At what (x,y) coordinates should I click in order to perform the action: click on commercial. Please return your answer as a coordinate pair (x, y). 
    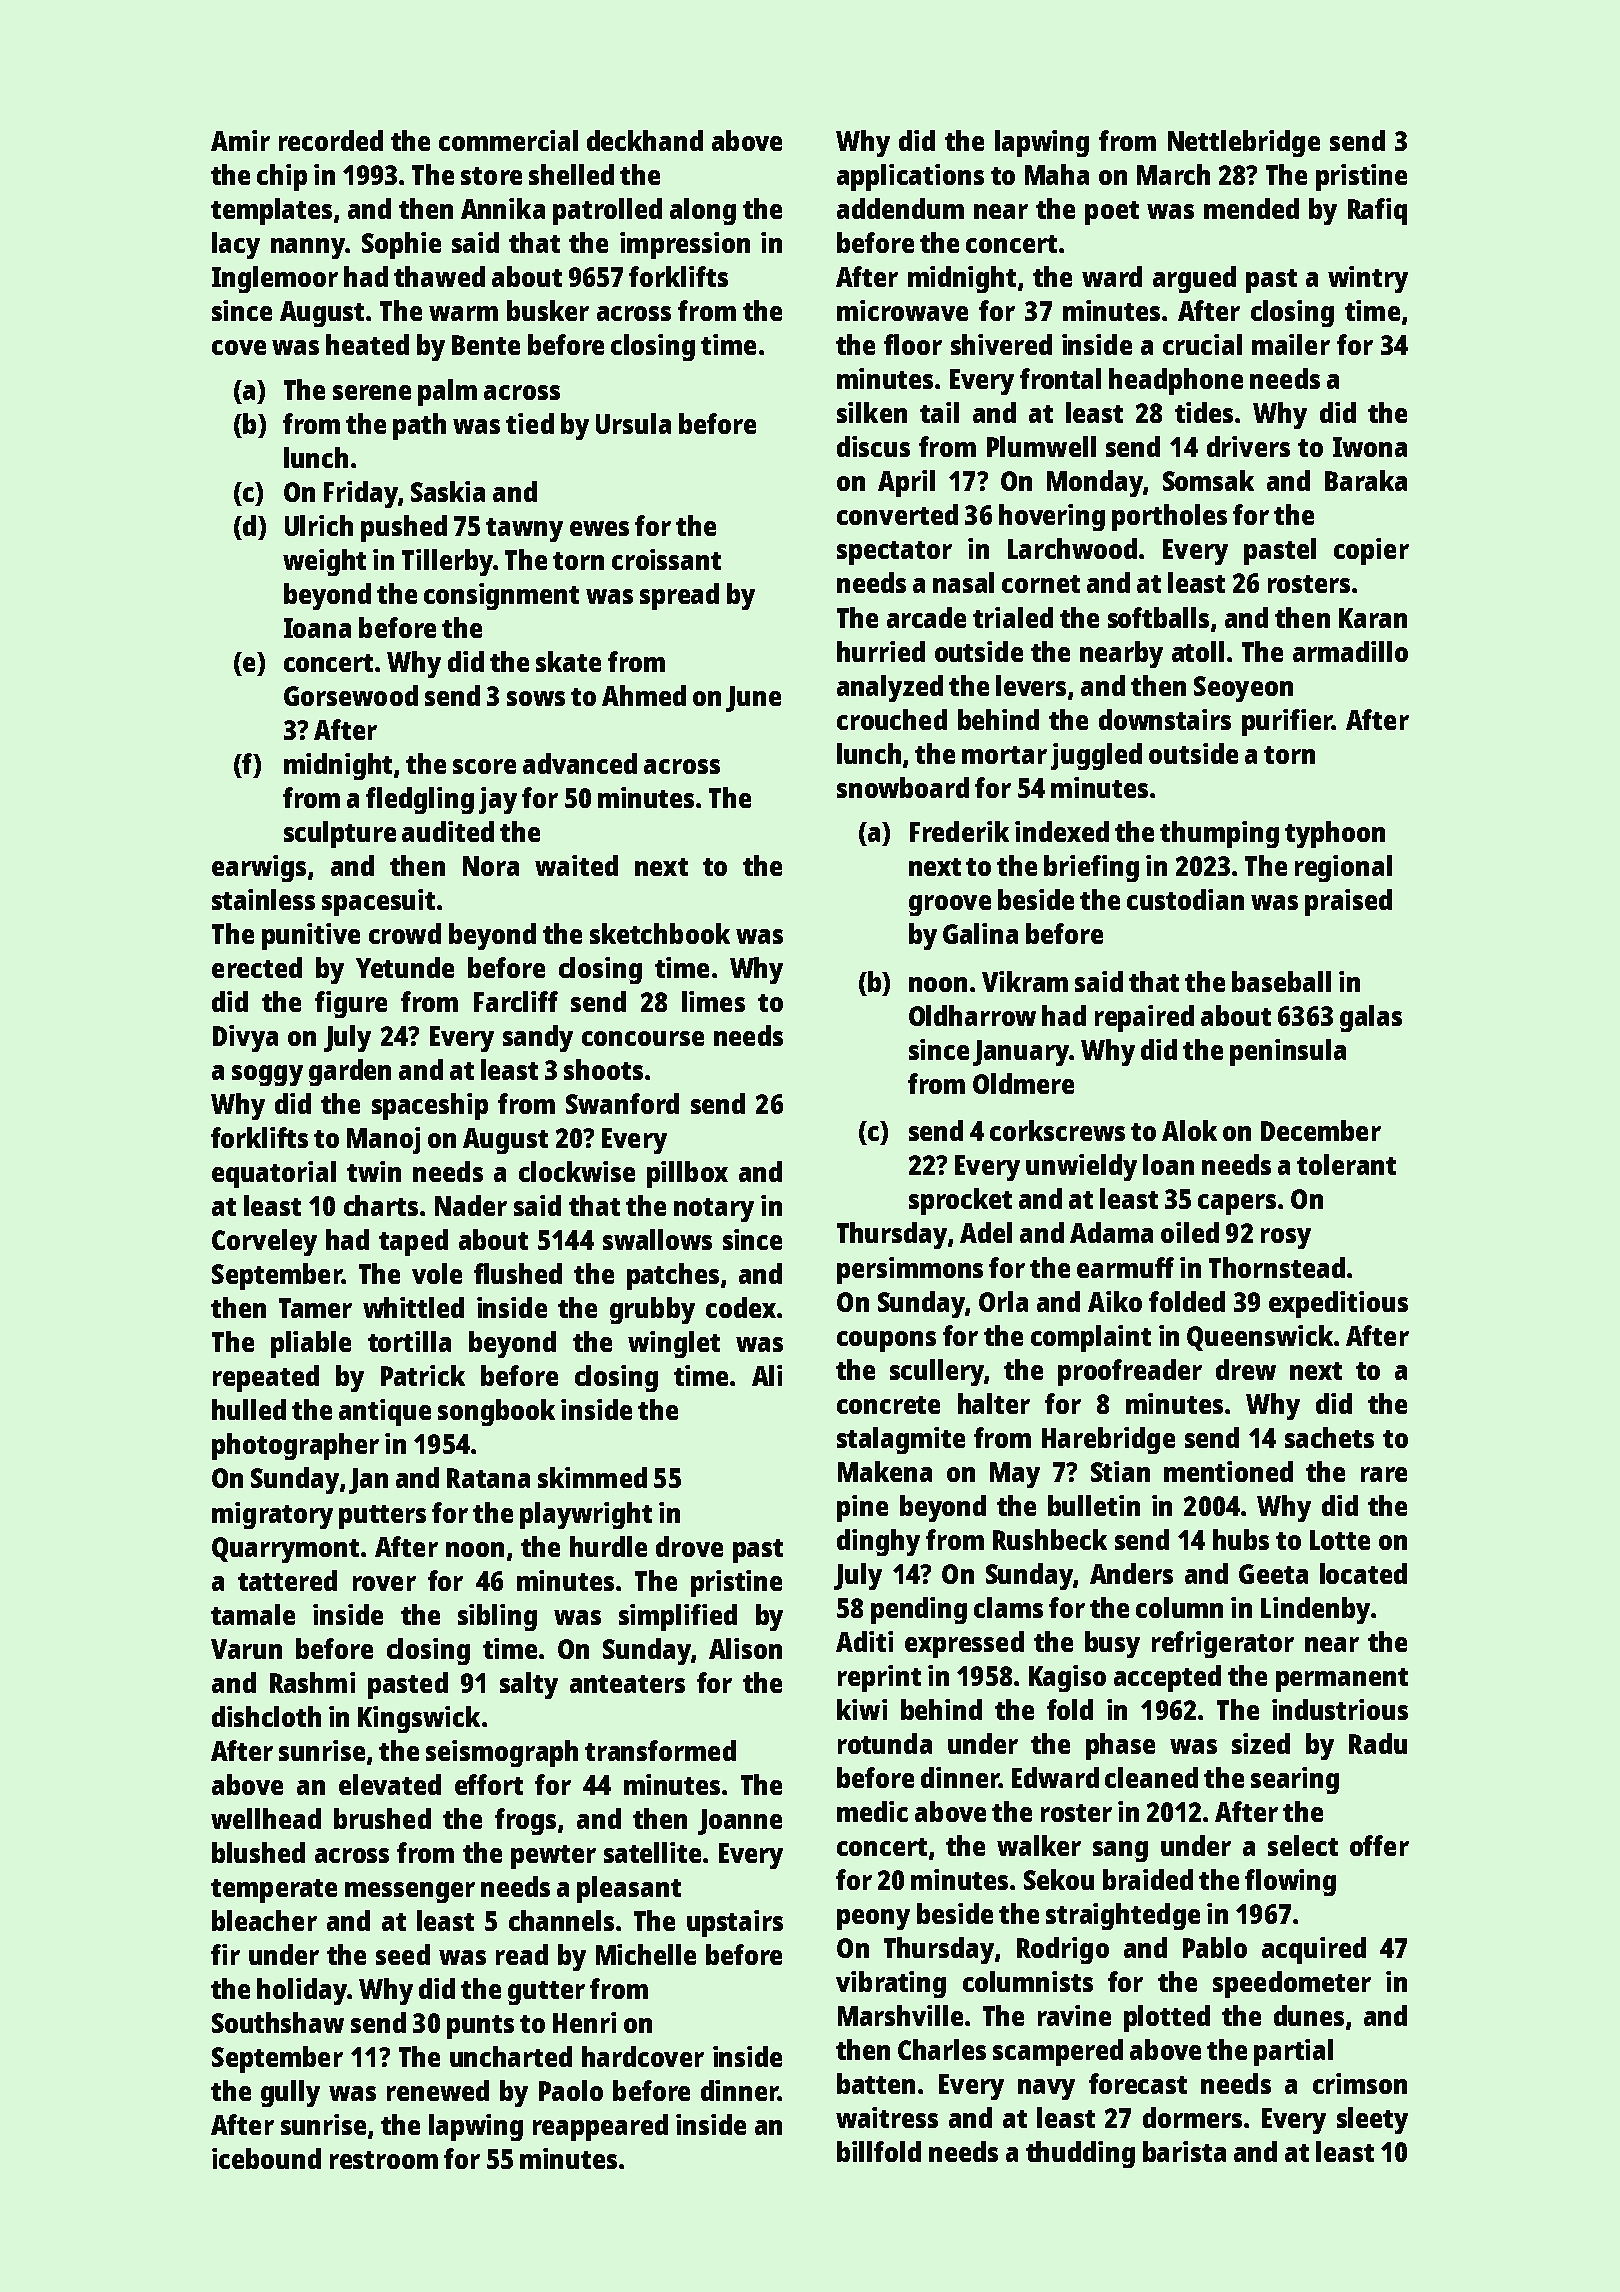
    Looking at the image, I should click on (508, 140).
